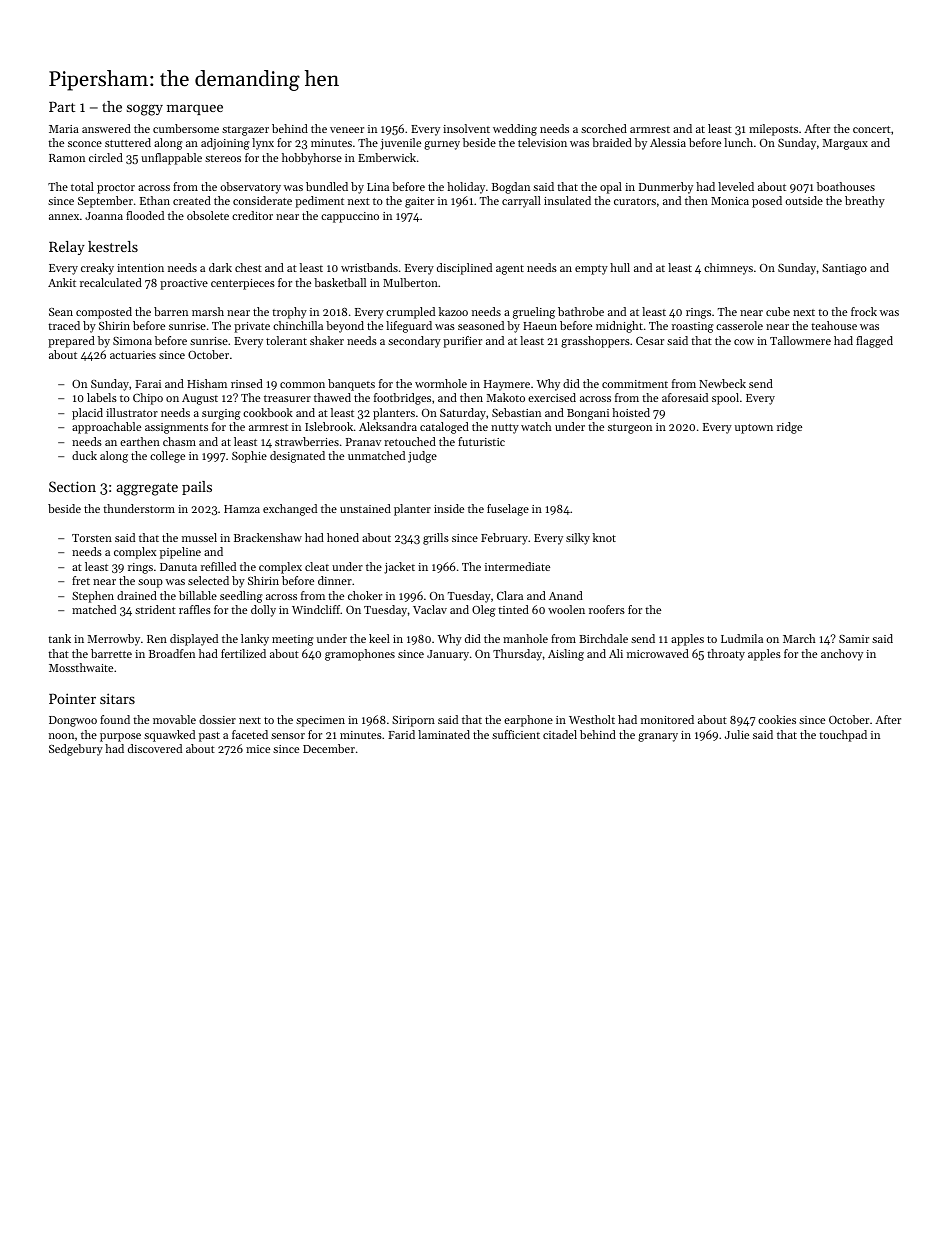 The image size is (952, 1233). Describe the element at coordinates (76, 750) in the screenshot. I see `Sedgebury` at that location.
